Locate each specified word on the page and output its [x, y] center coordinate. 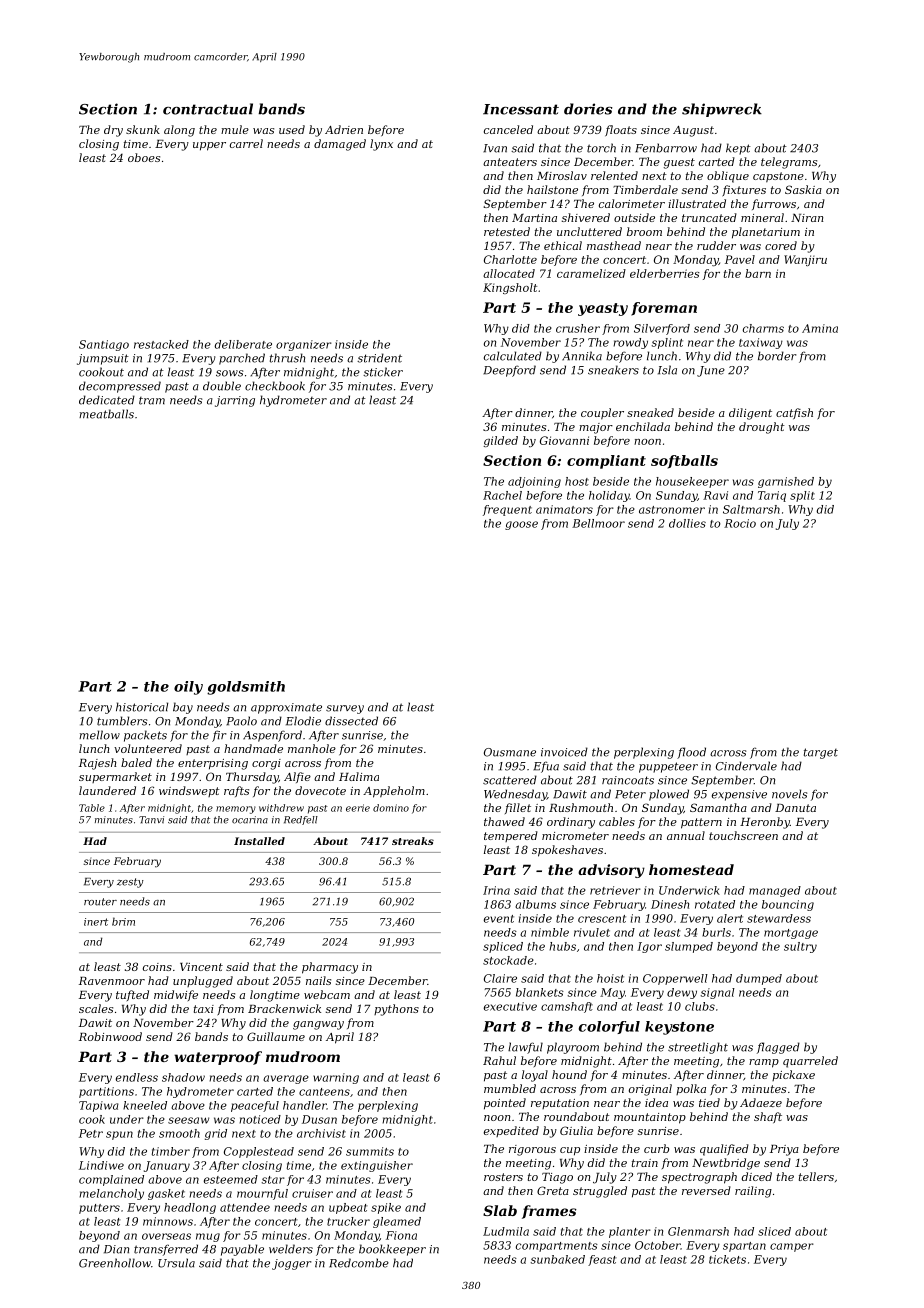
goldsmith [246, 688]
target [821, 753]
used [292, 129]
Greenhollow [115, 1263]
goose [521, 525]
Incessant [521, 109]
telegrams [789, 163]
